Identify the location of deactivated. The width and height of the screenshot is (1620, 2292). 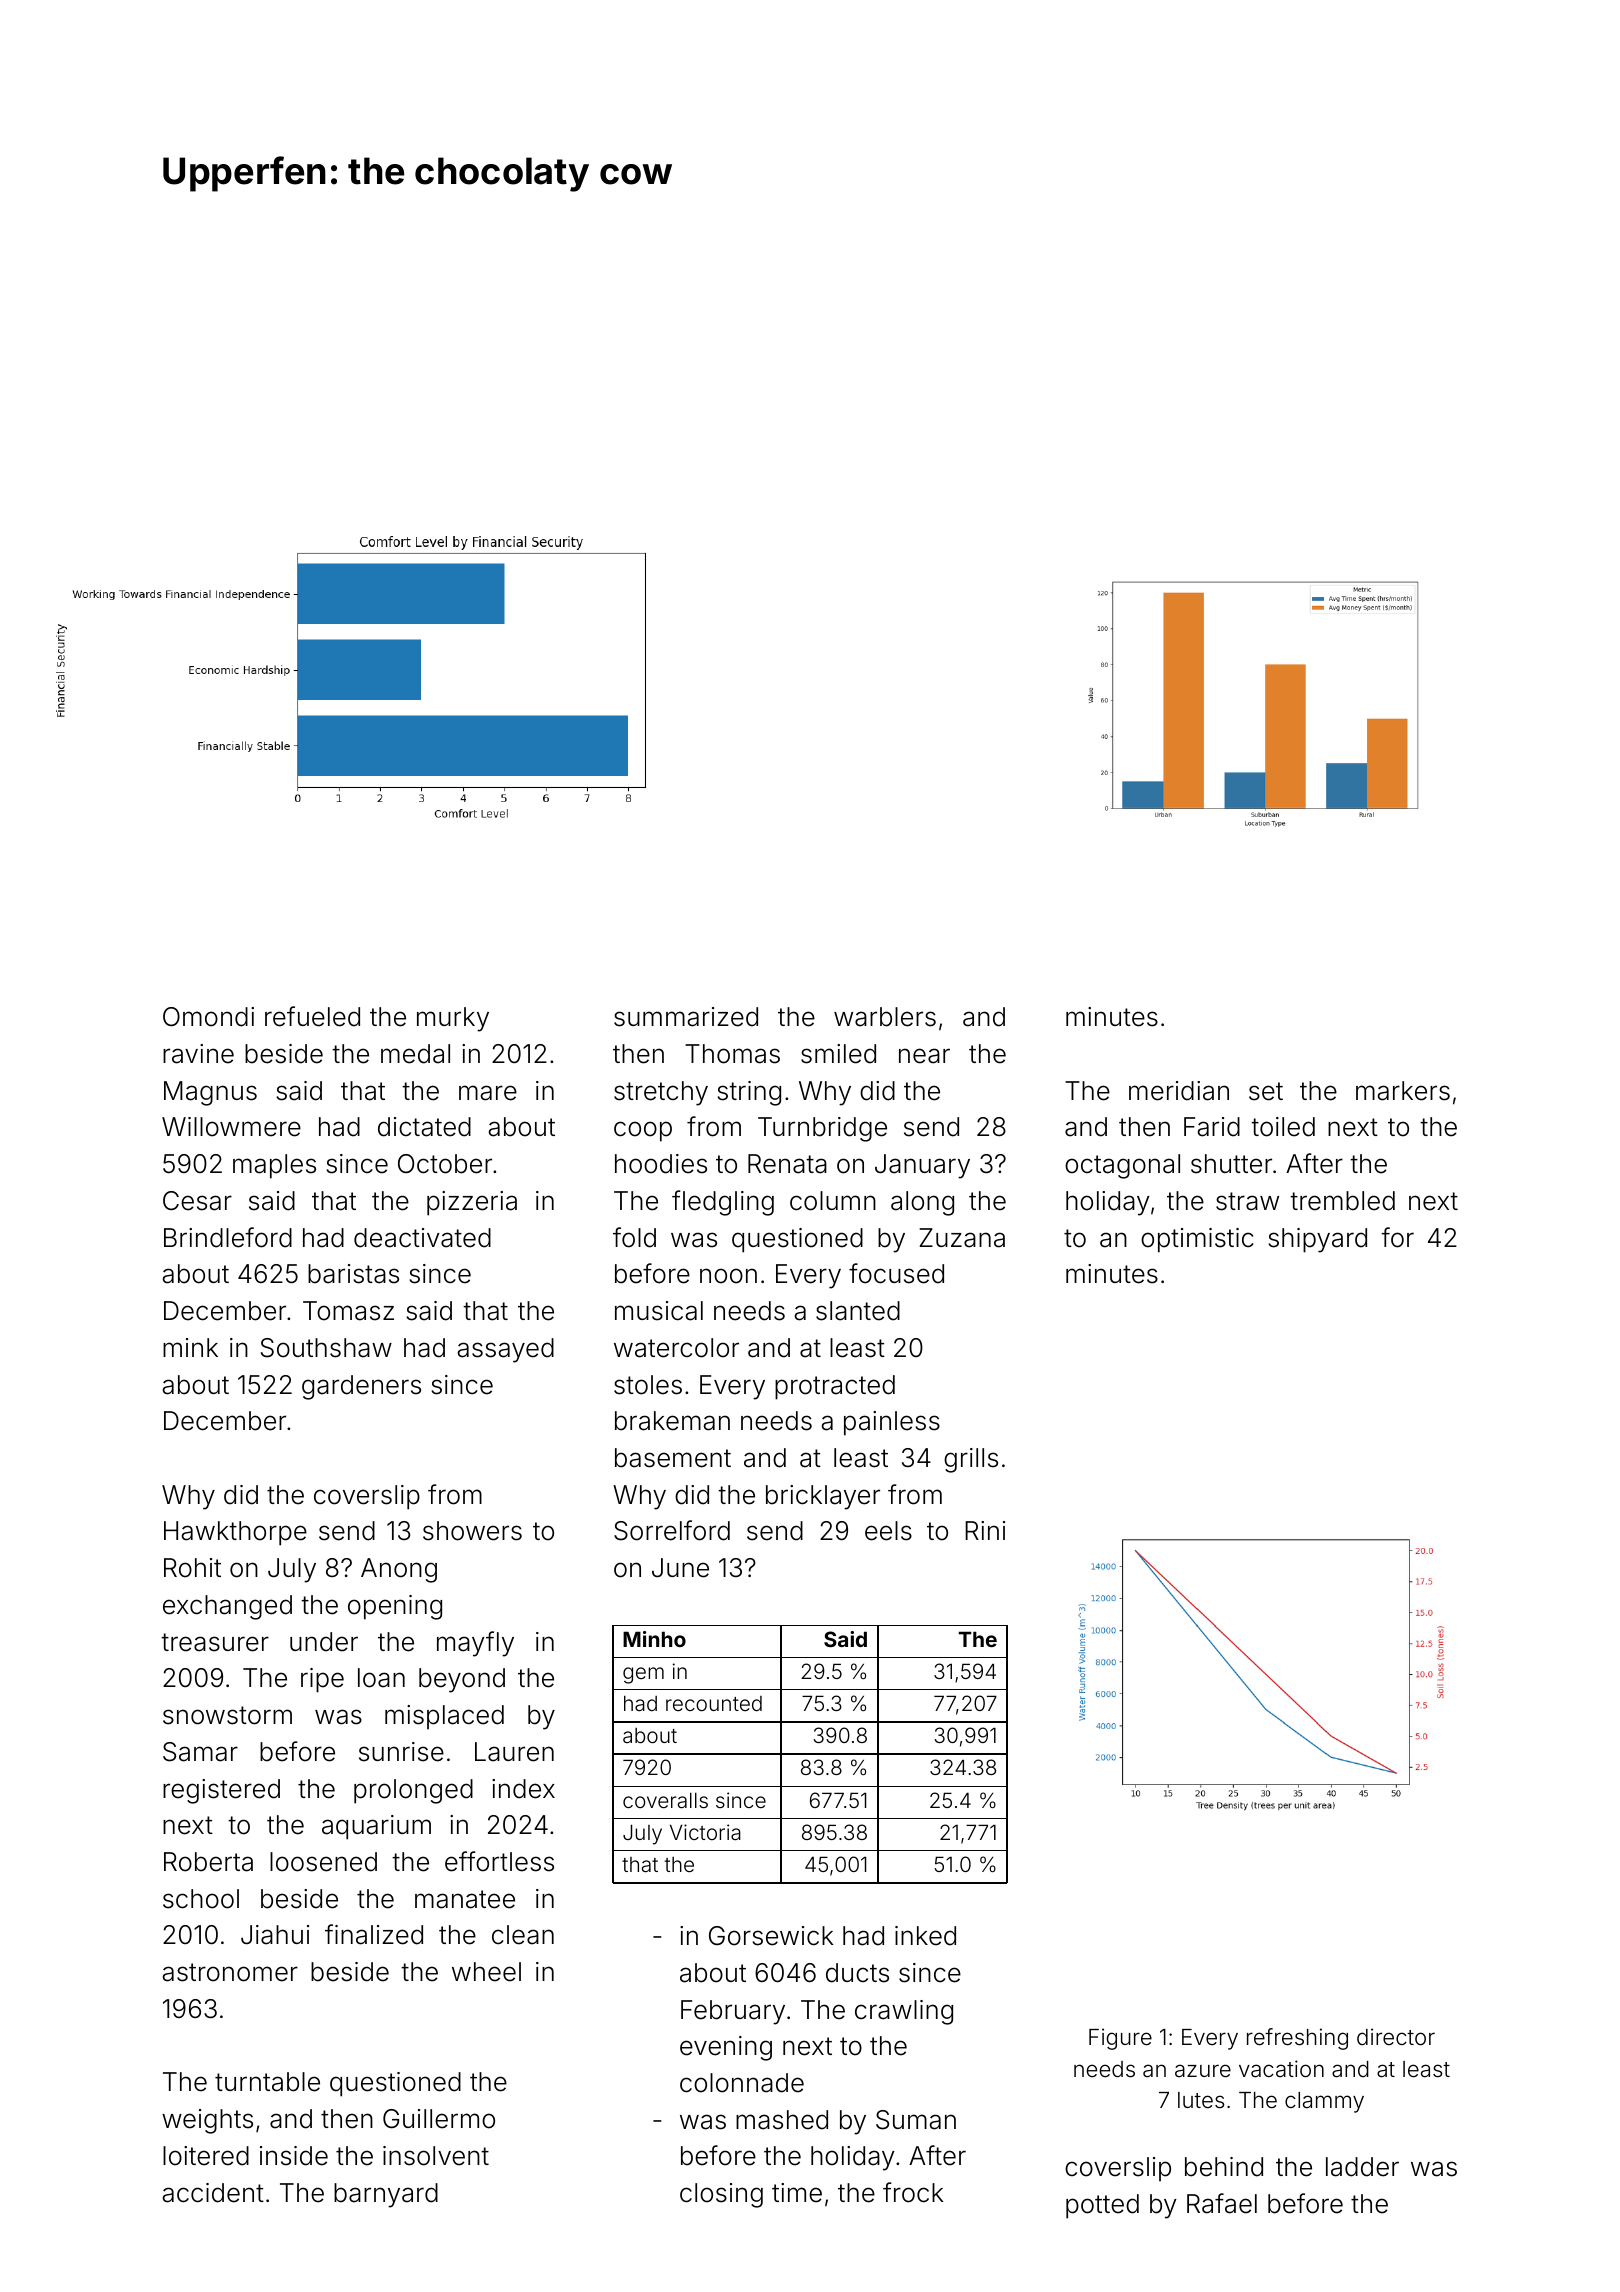
(422, 1238).
